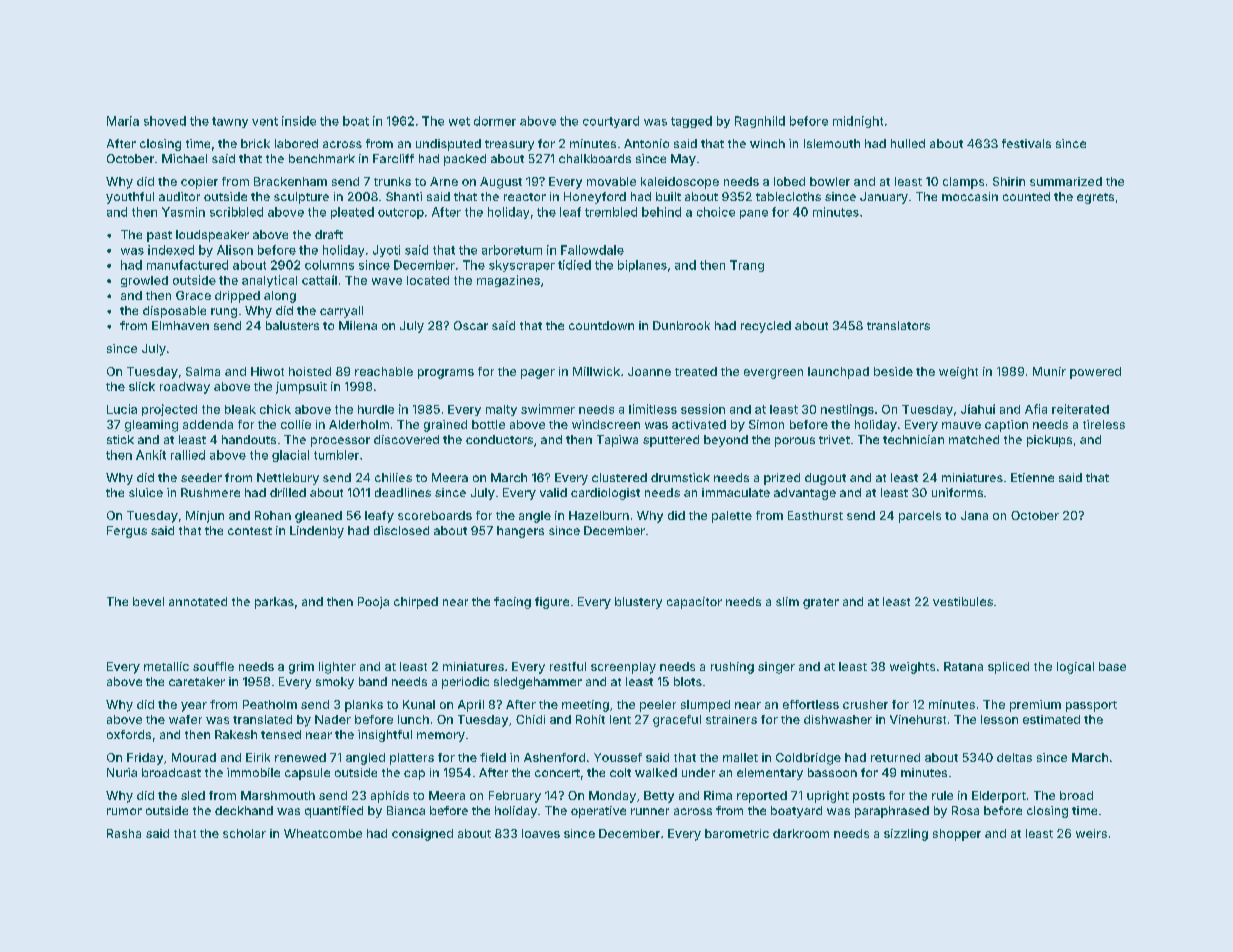 The image size is (1233, 952). I want to click on figure, so click(552, 603).
